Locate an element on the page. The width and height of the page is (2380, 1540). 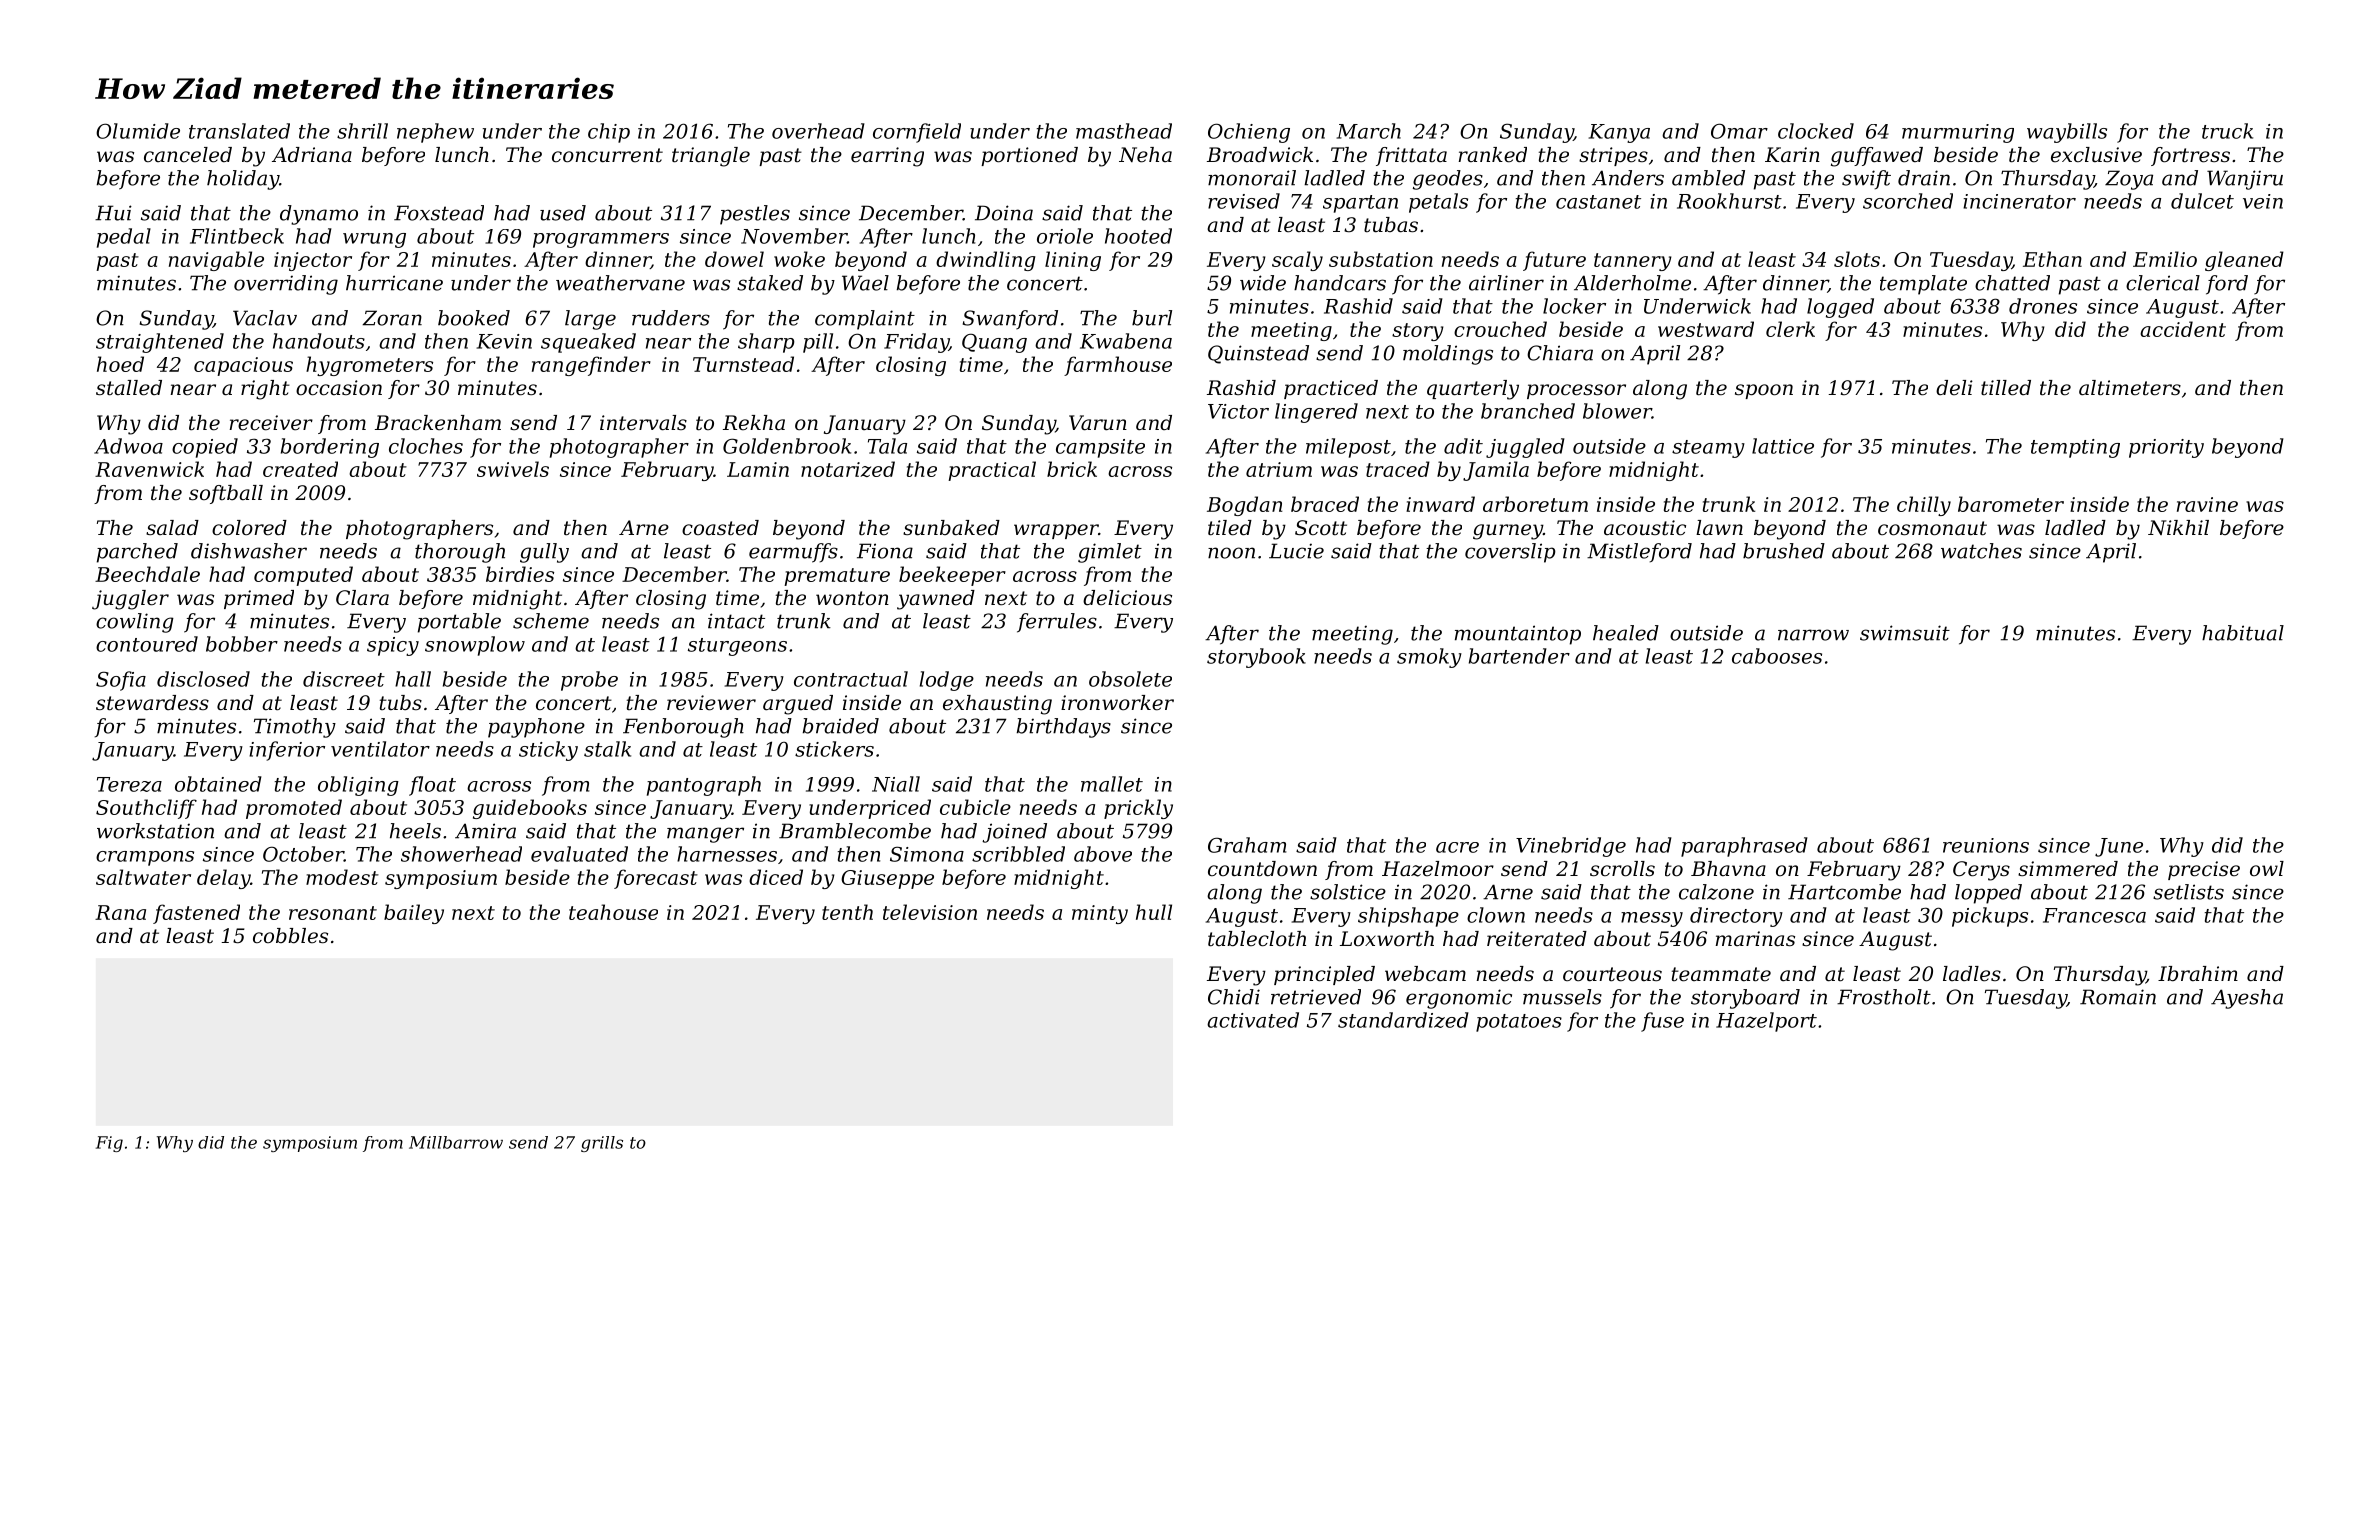
grills is located at coordinates (602, 1144).
